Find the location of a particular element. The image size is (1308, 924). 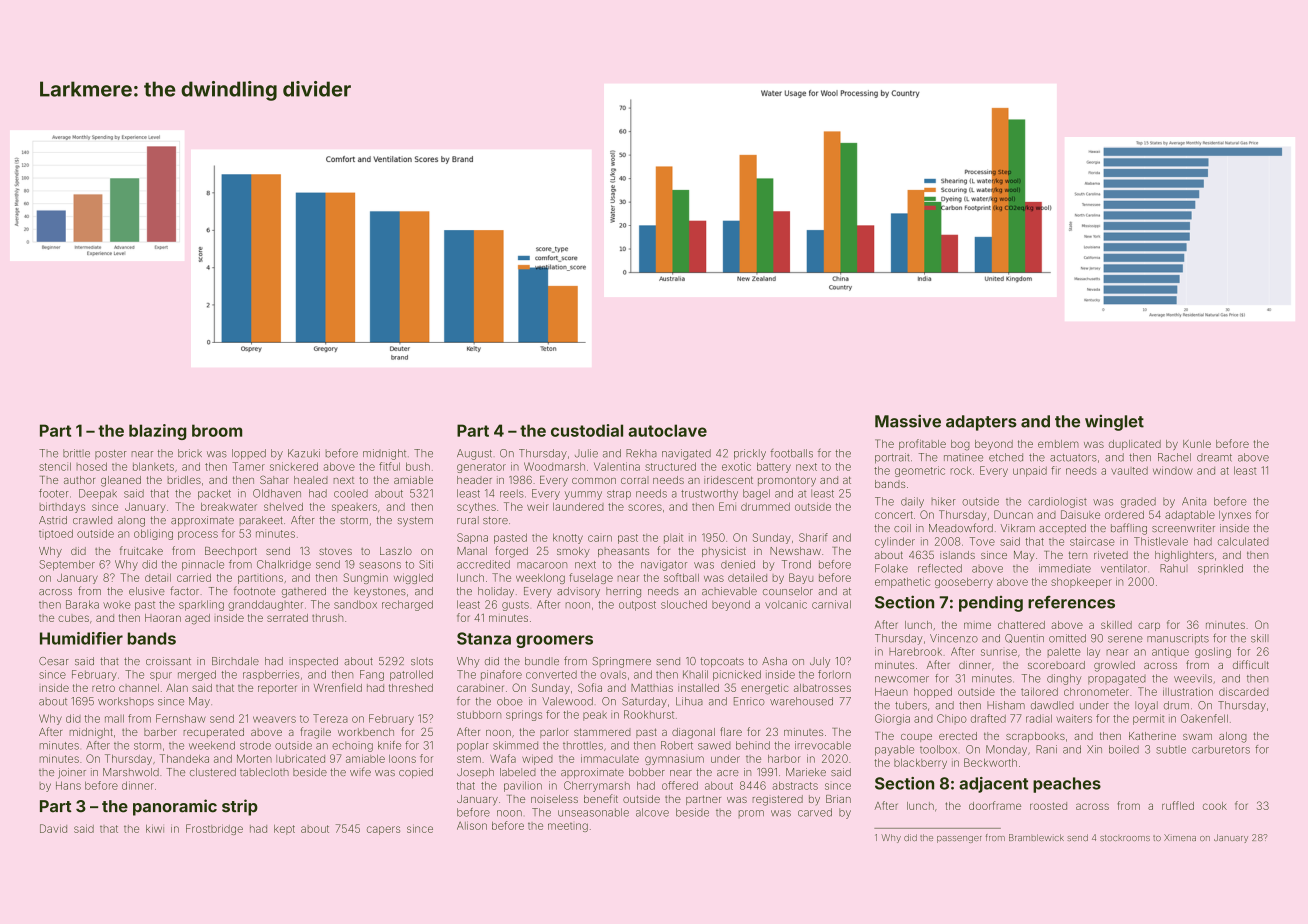

Frostbridge is located at coordinates (214, 829).
